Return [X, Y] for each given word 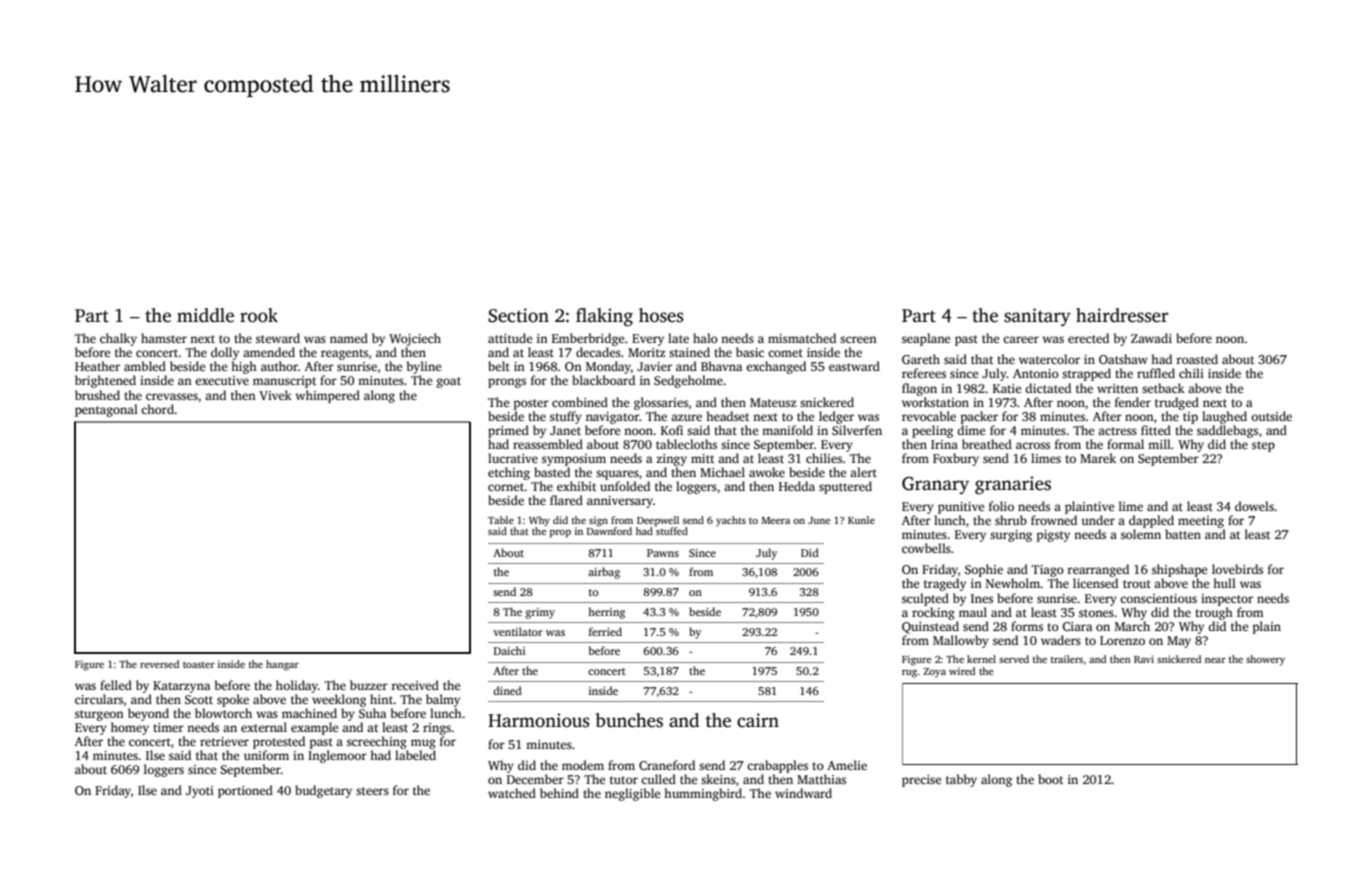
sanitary [1037, 317]
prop [560, 534]
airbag [604, 573]
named [349, 338]
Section [518, 315]
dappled [1151, 521]
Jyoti [200, 792]
